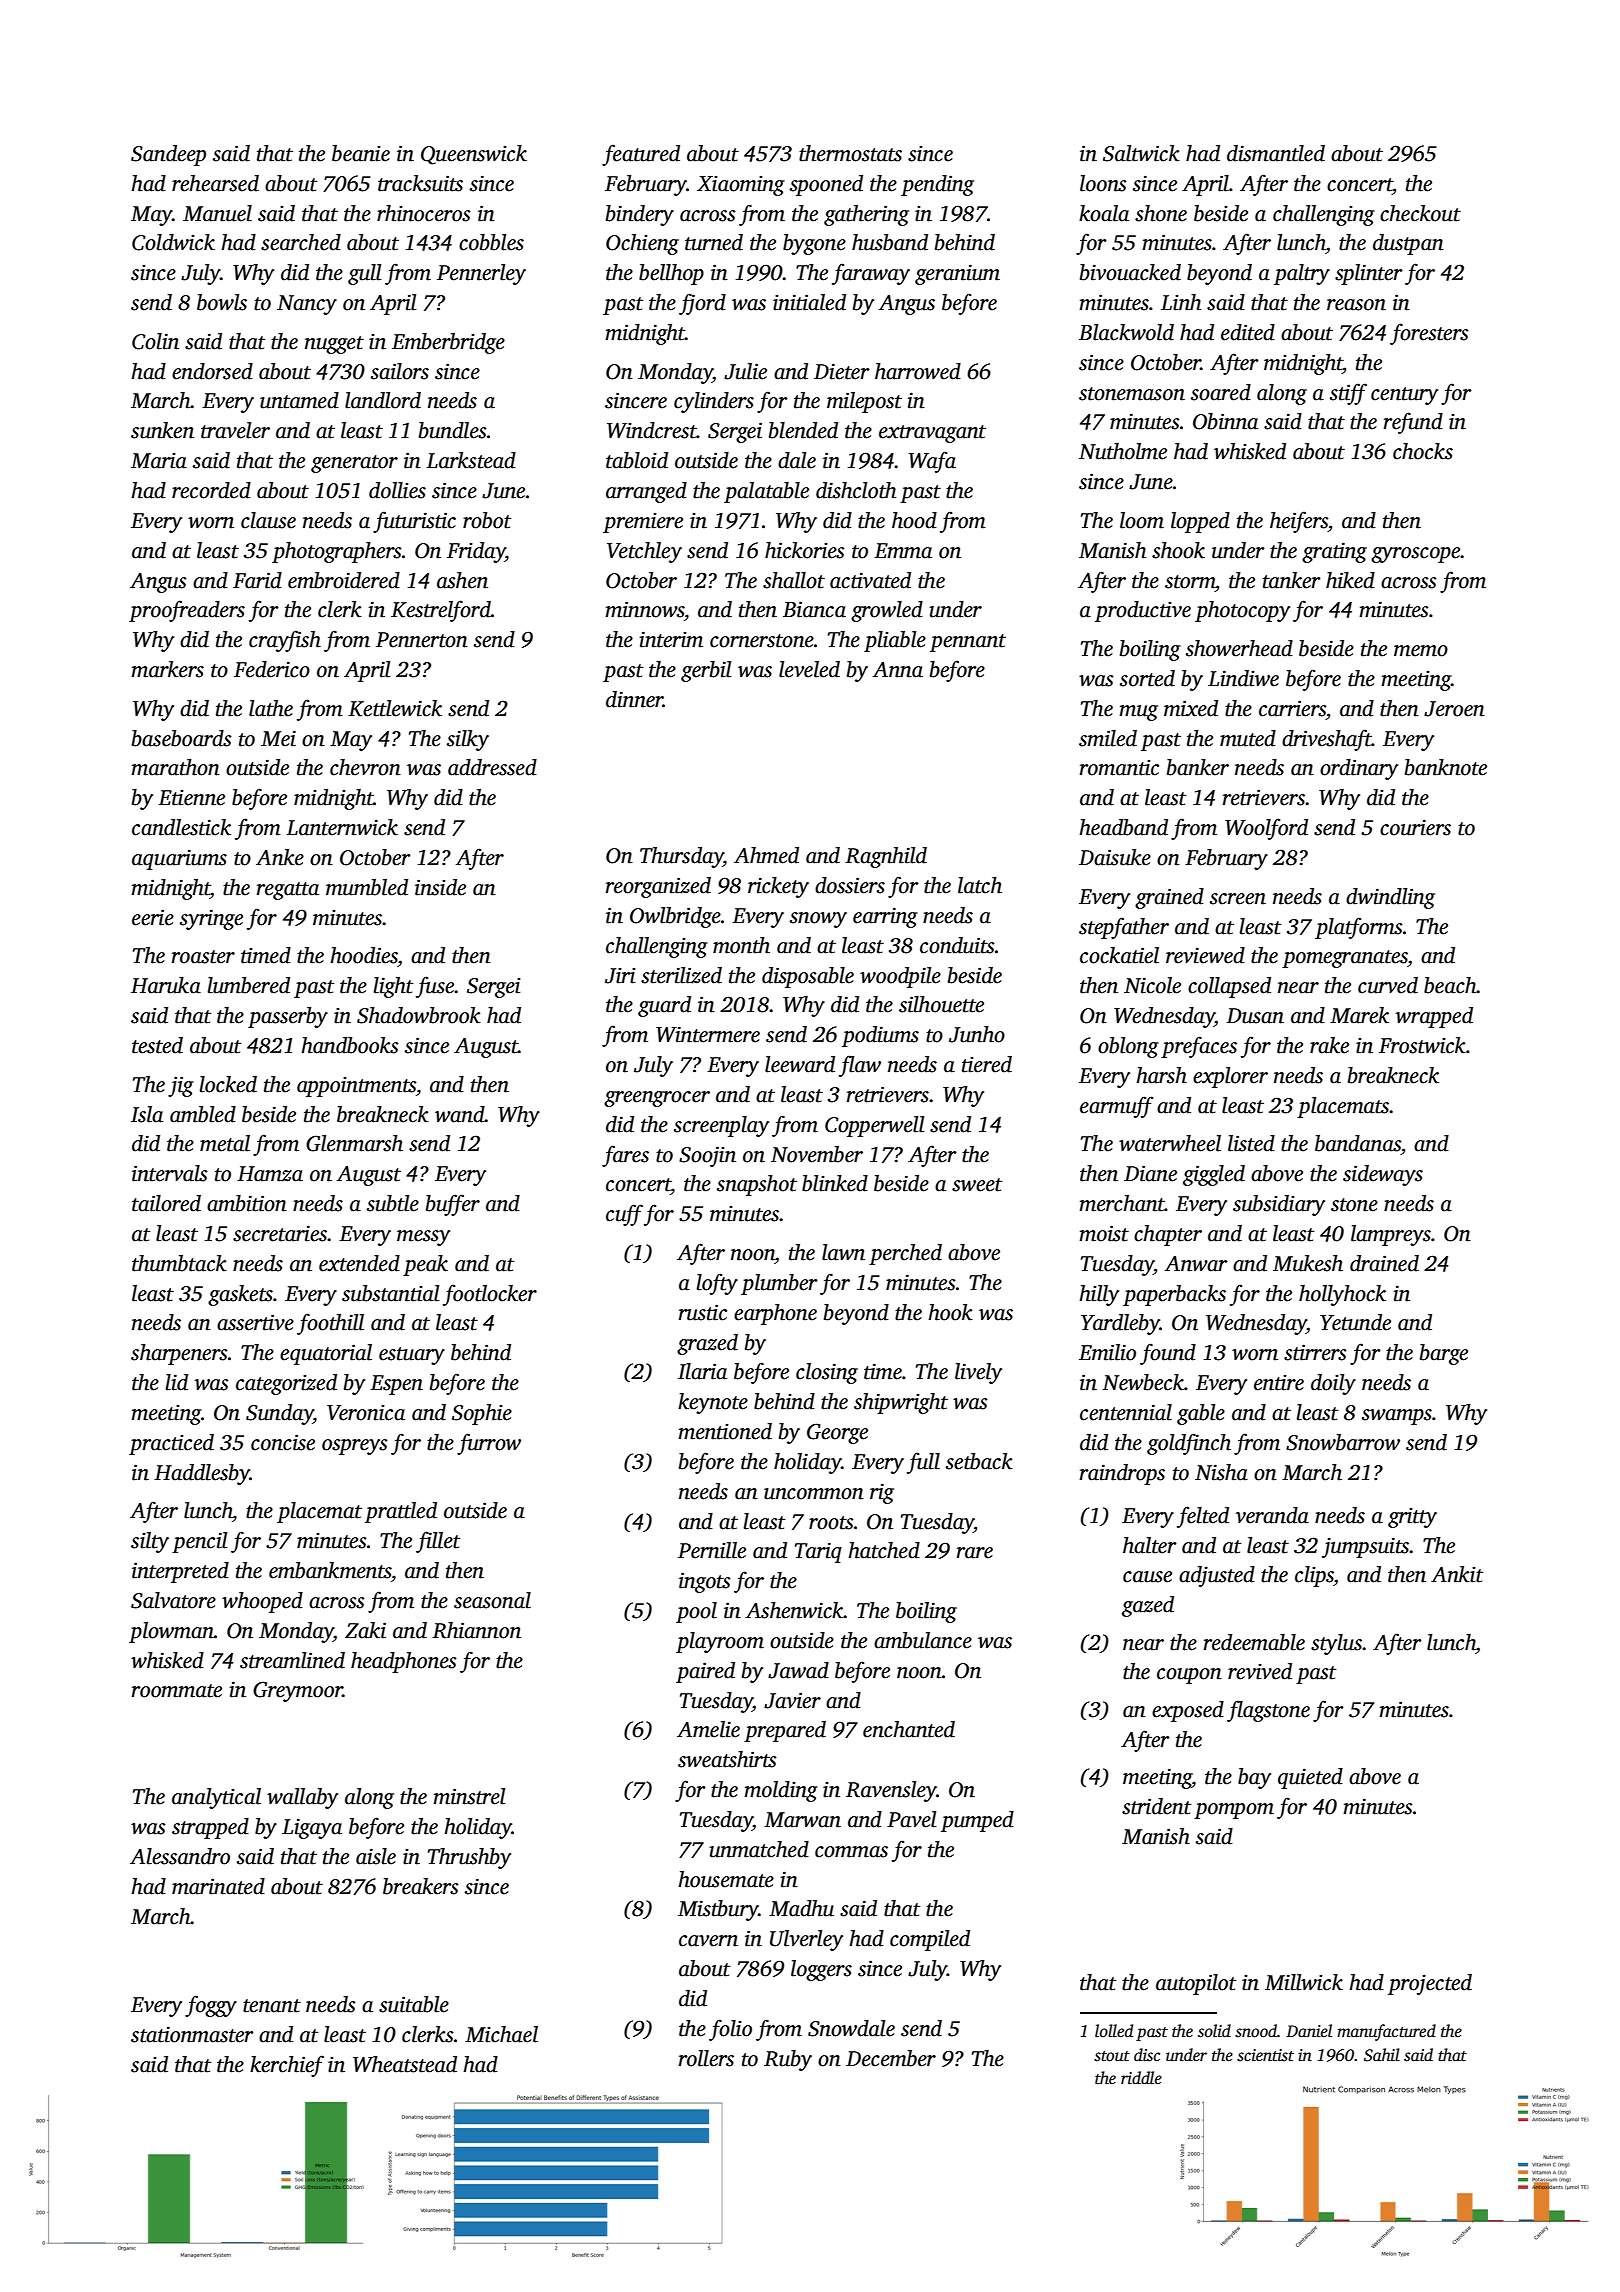 This page has width=1620, height=2292. Describe the element at coordinates (778, 887) in the page. I see `rickety` at that location.
